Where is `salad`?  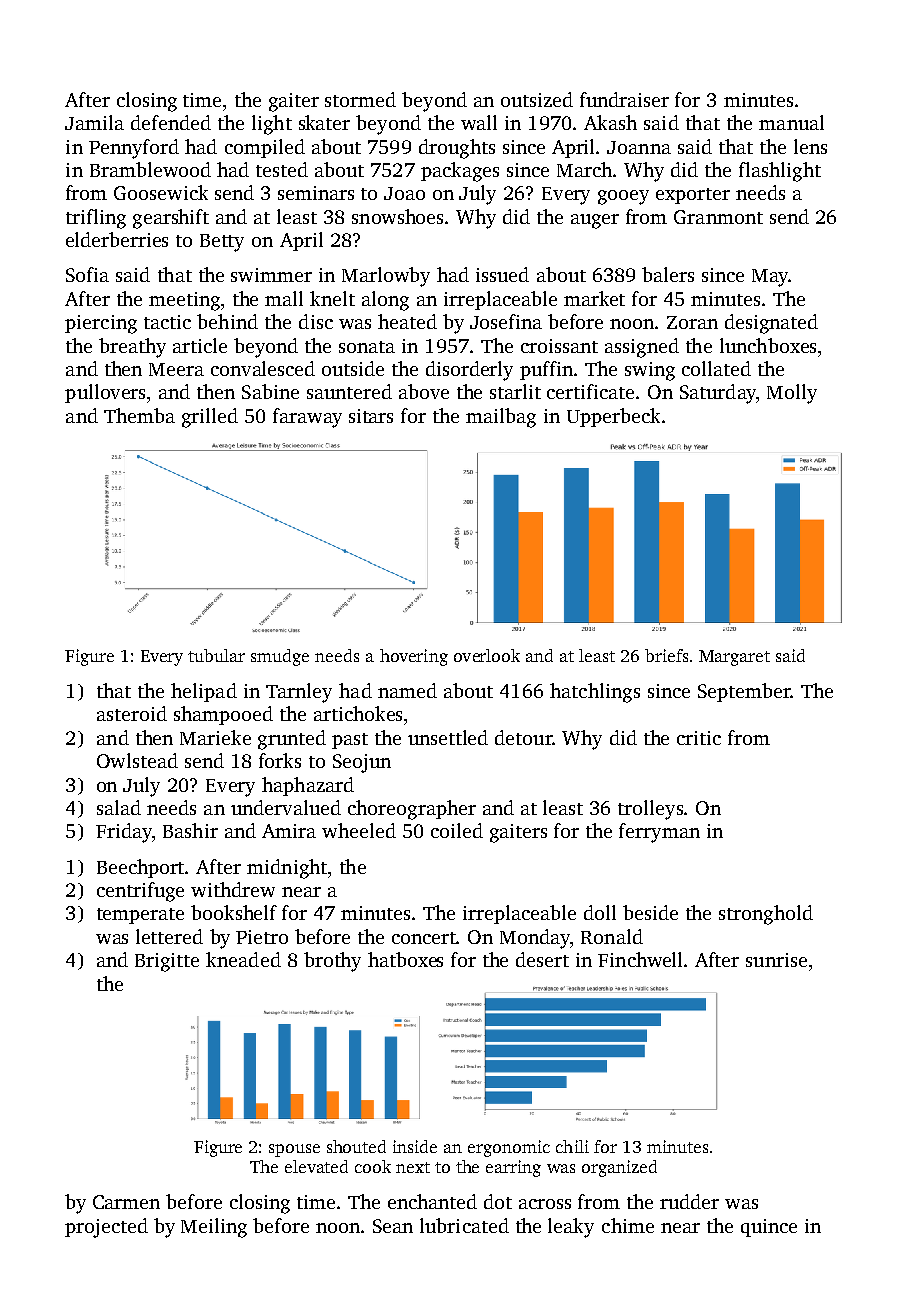 salad is located at coordinates (119, 807).
